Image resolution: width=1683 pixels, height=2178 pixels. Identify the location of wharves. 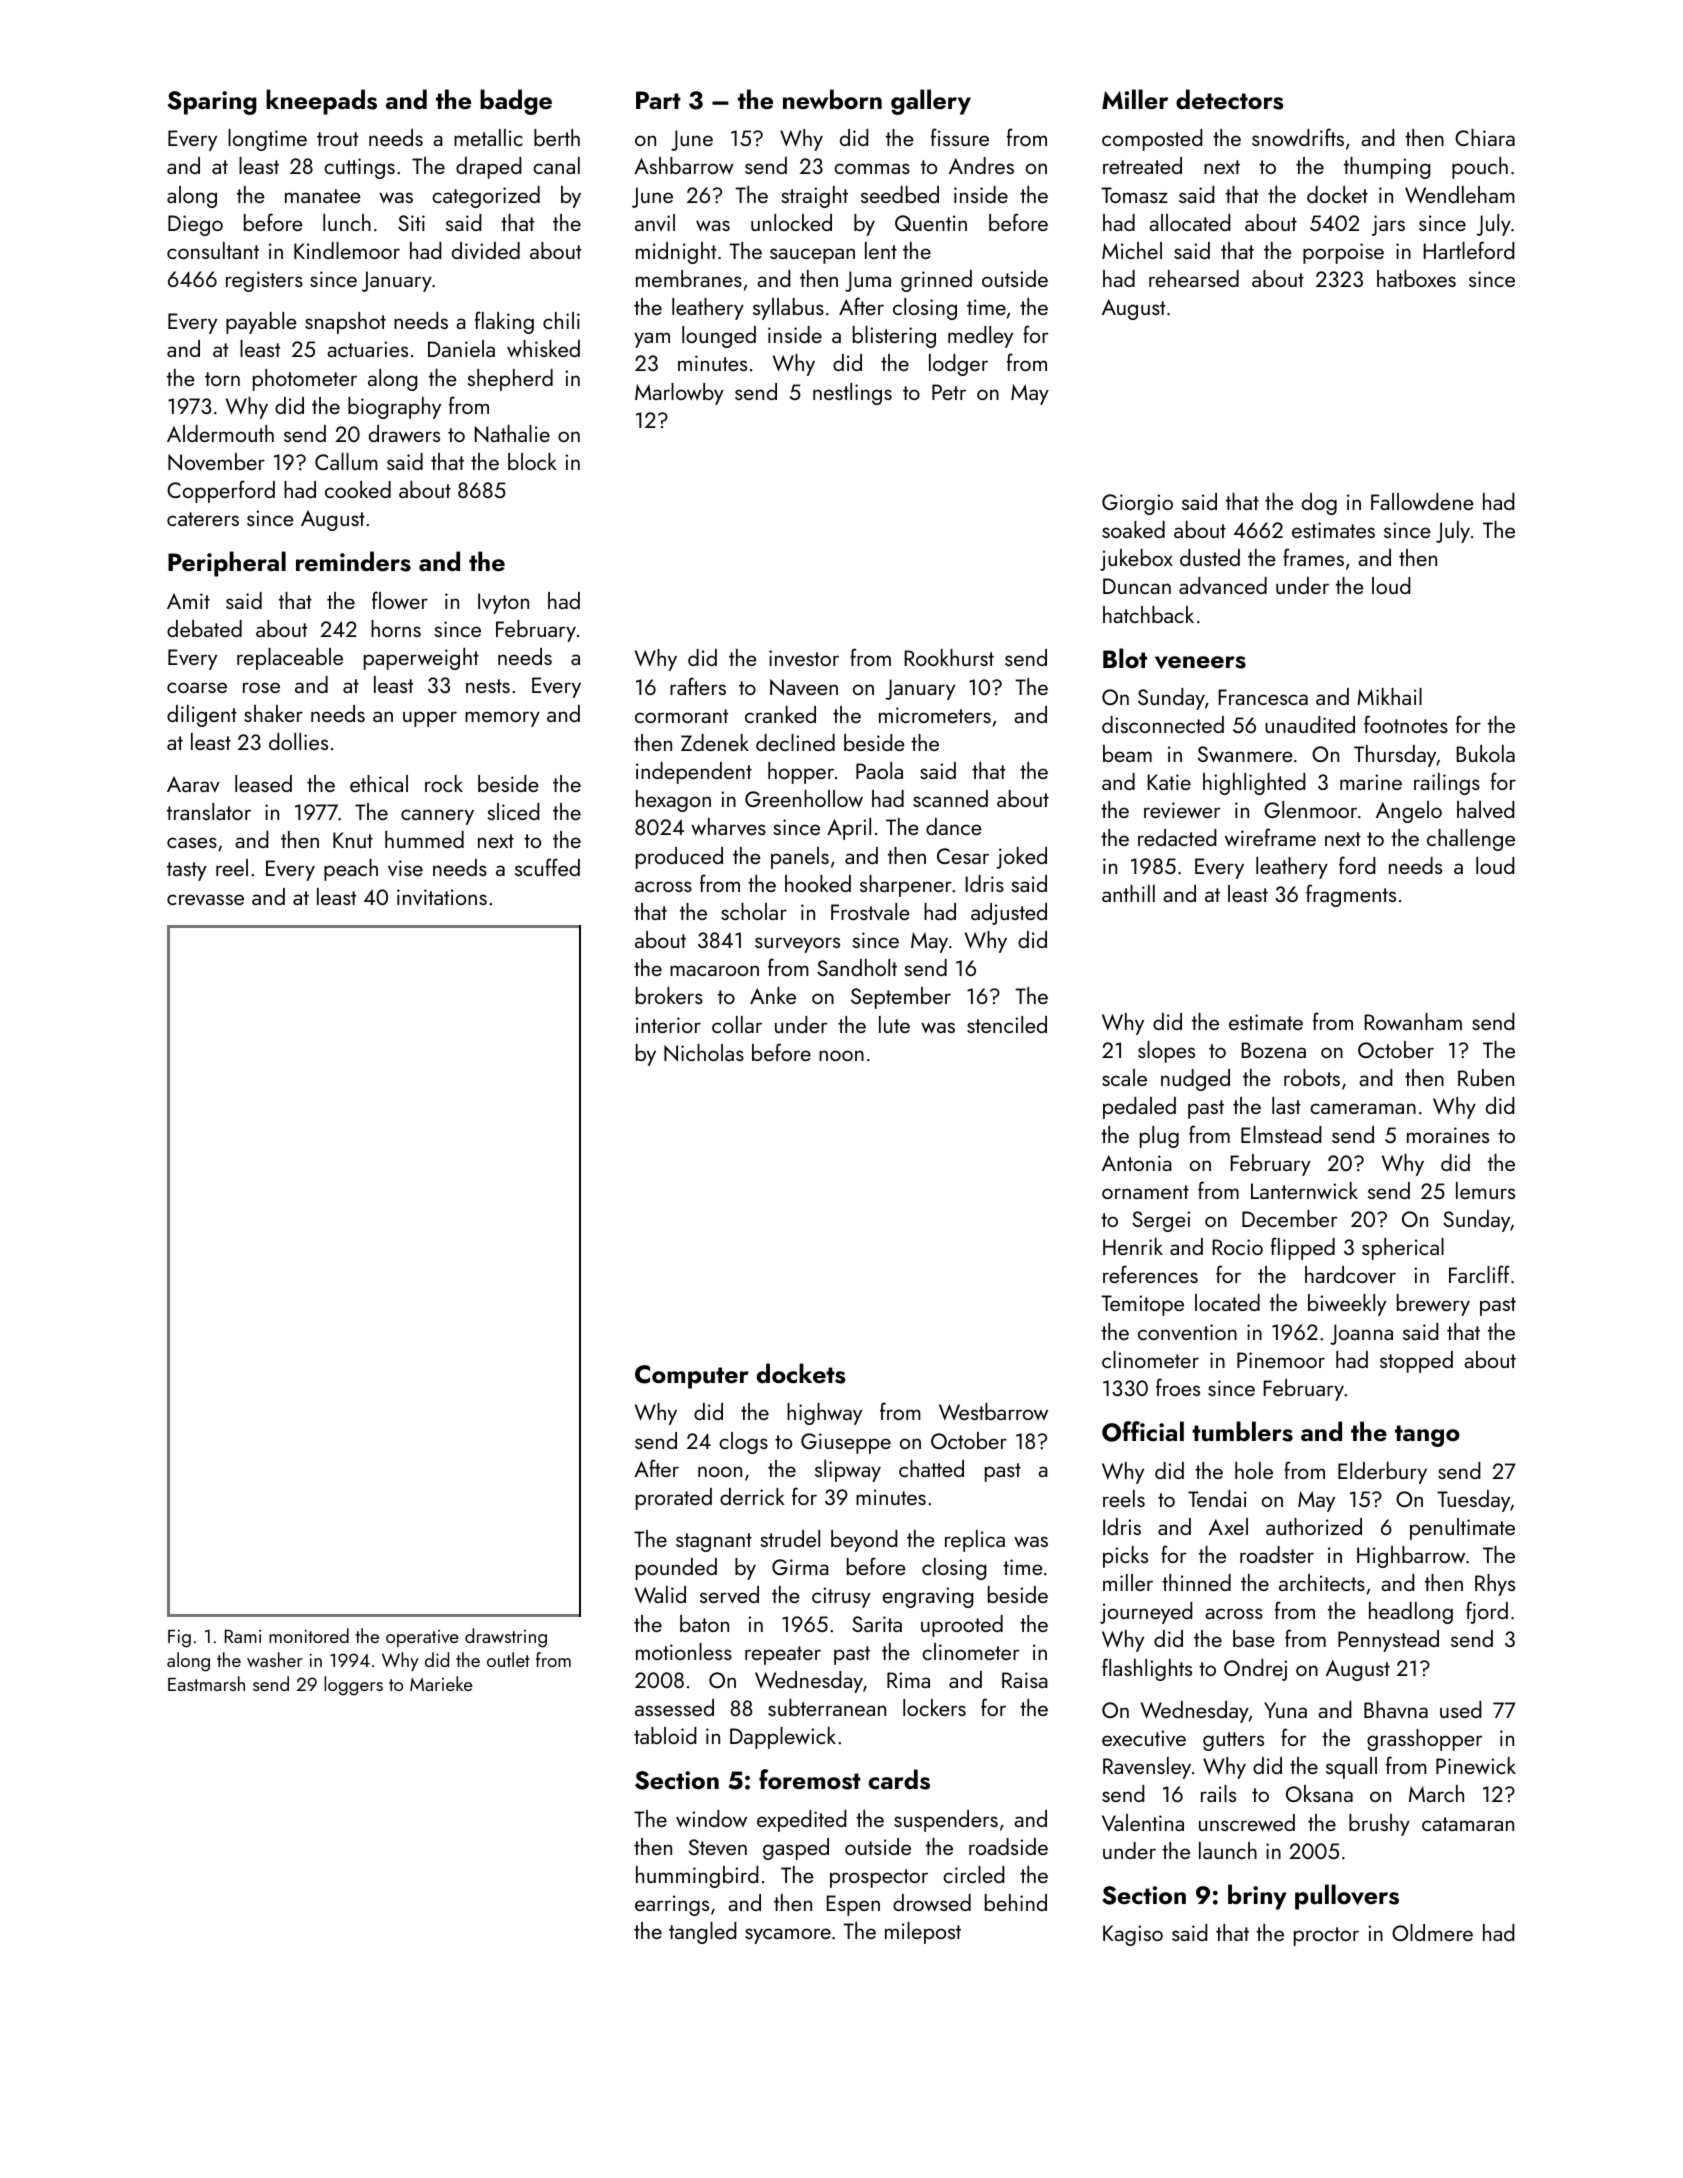
(728, 827).
